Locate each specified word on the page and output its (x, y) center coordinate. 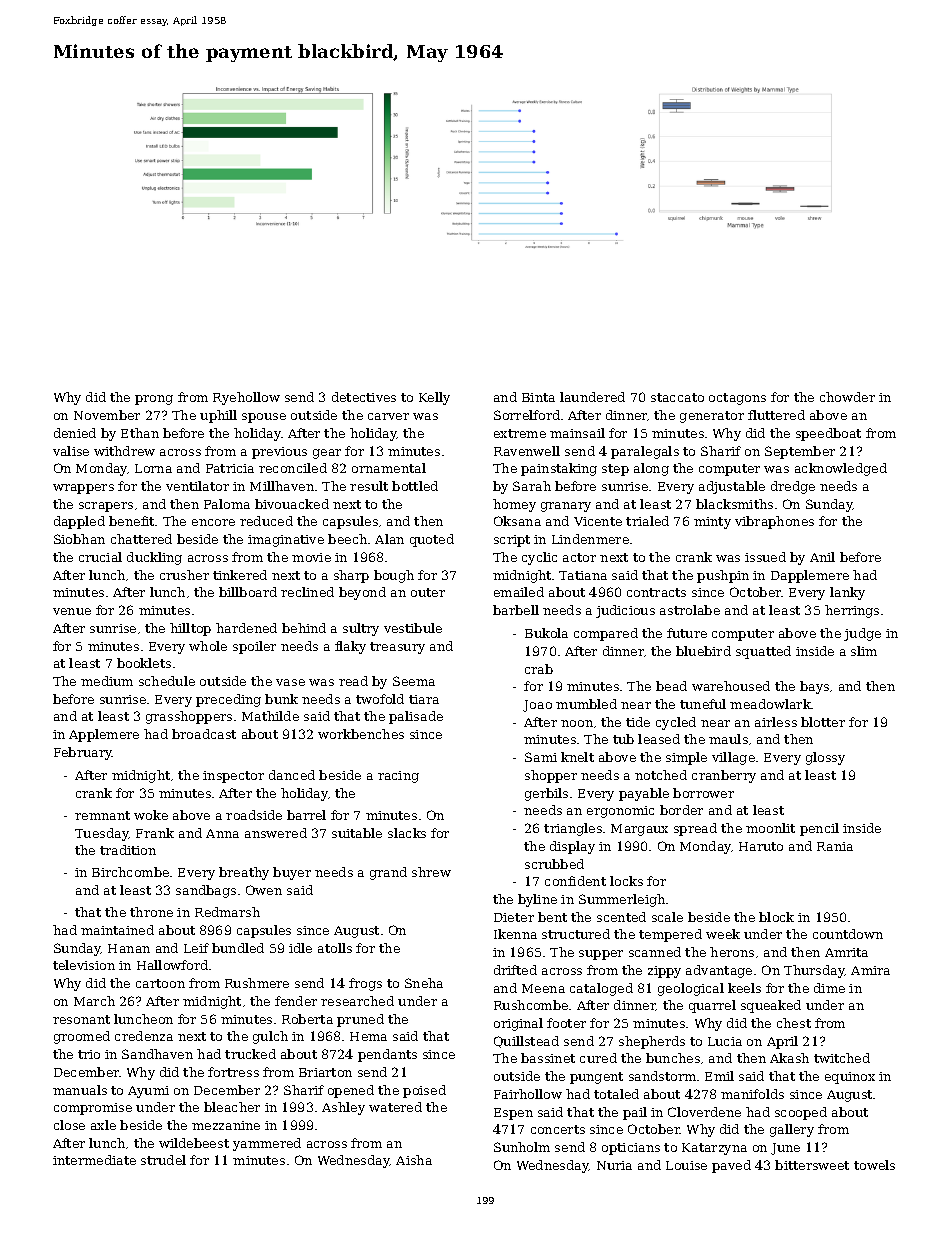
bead (671, 686)
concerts (558, 1129)
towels (874, 1165)
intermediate (94, 1160)
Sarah (532, 486)
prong (154, 400)
